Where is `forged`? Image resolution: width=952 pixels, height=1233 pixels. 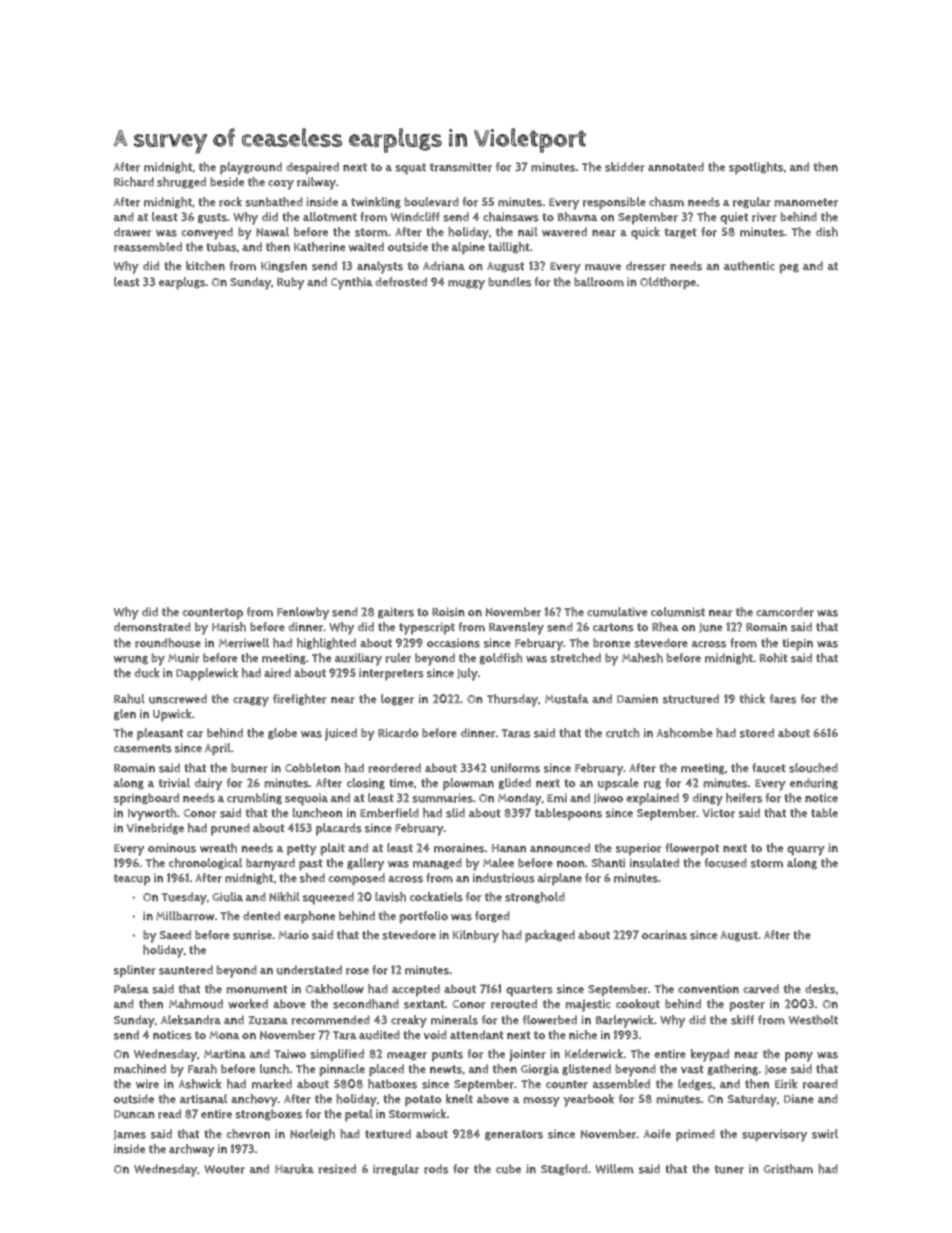
forged is located at coordinates (492, 917).
